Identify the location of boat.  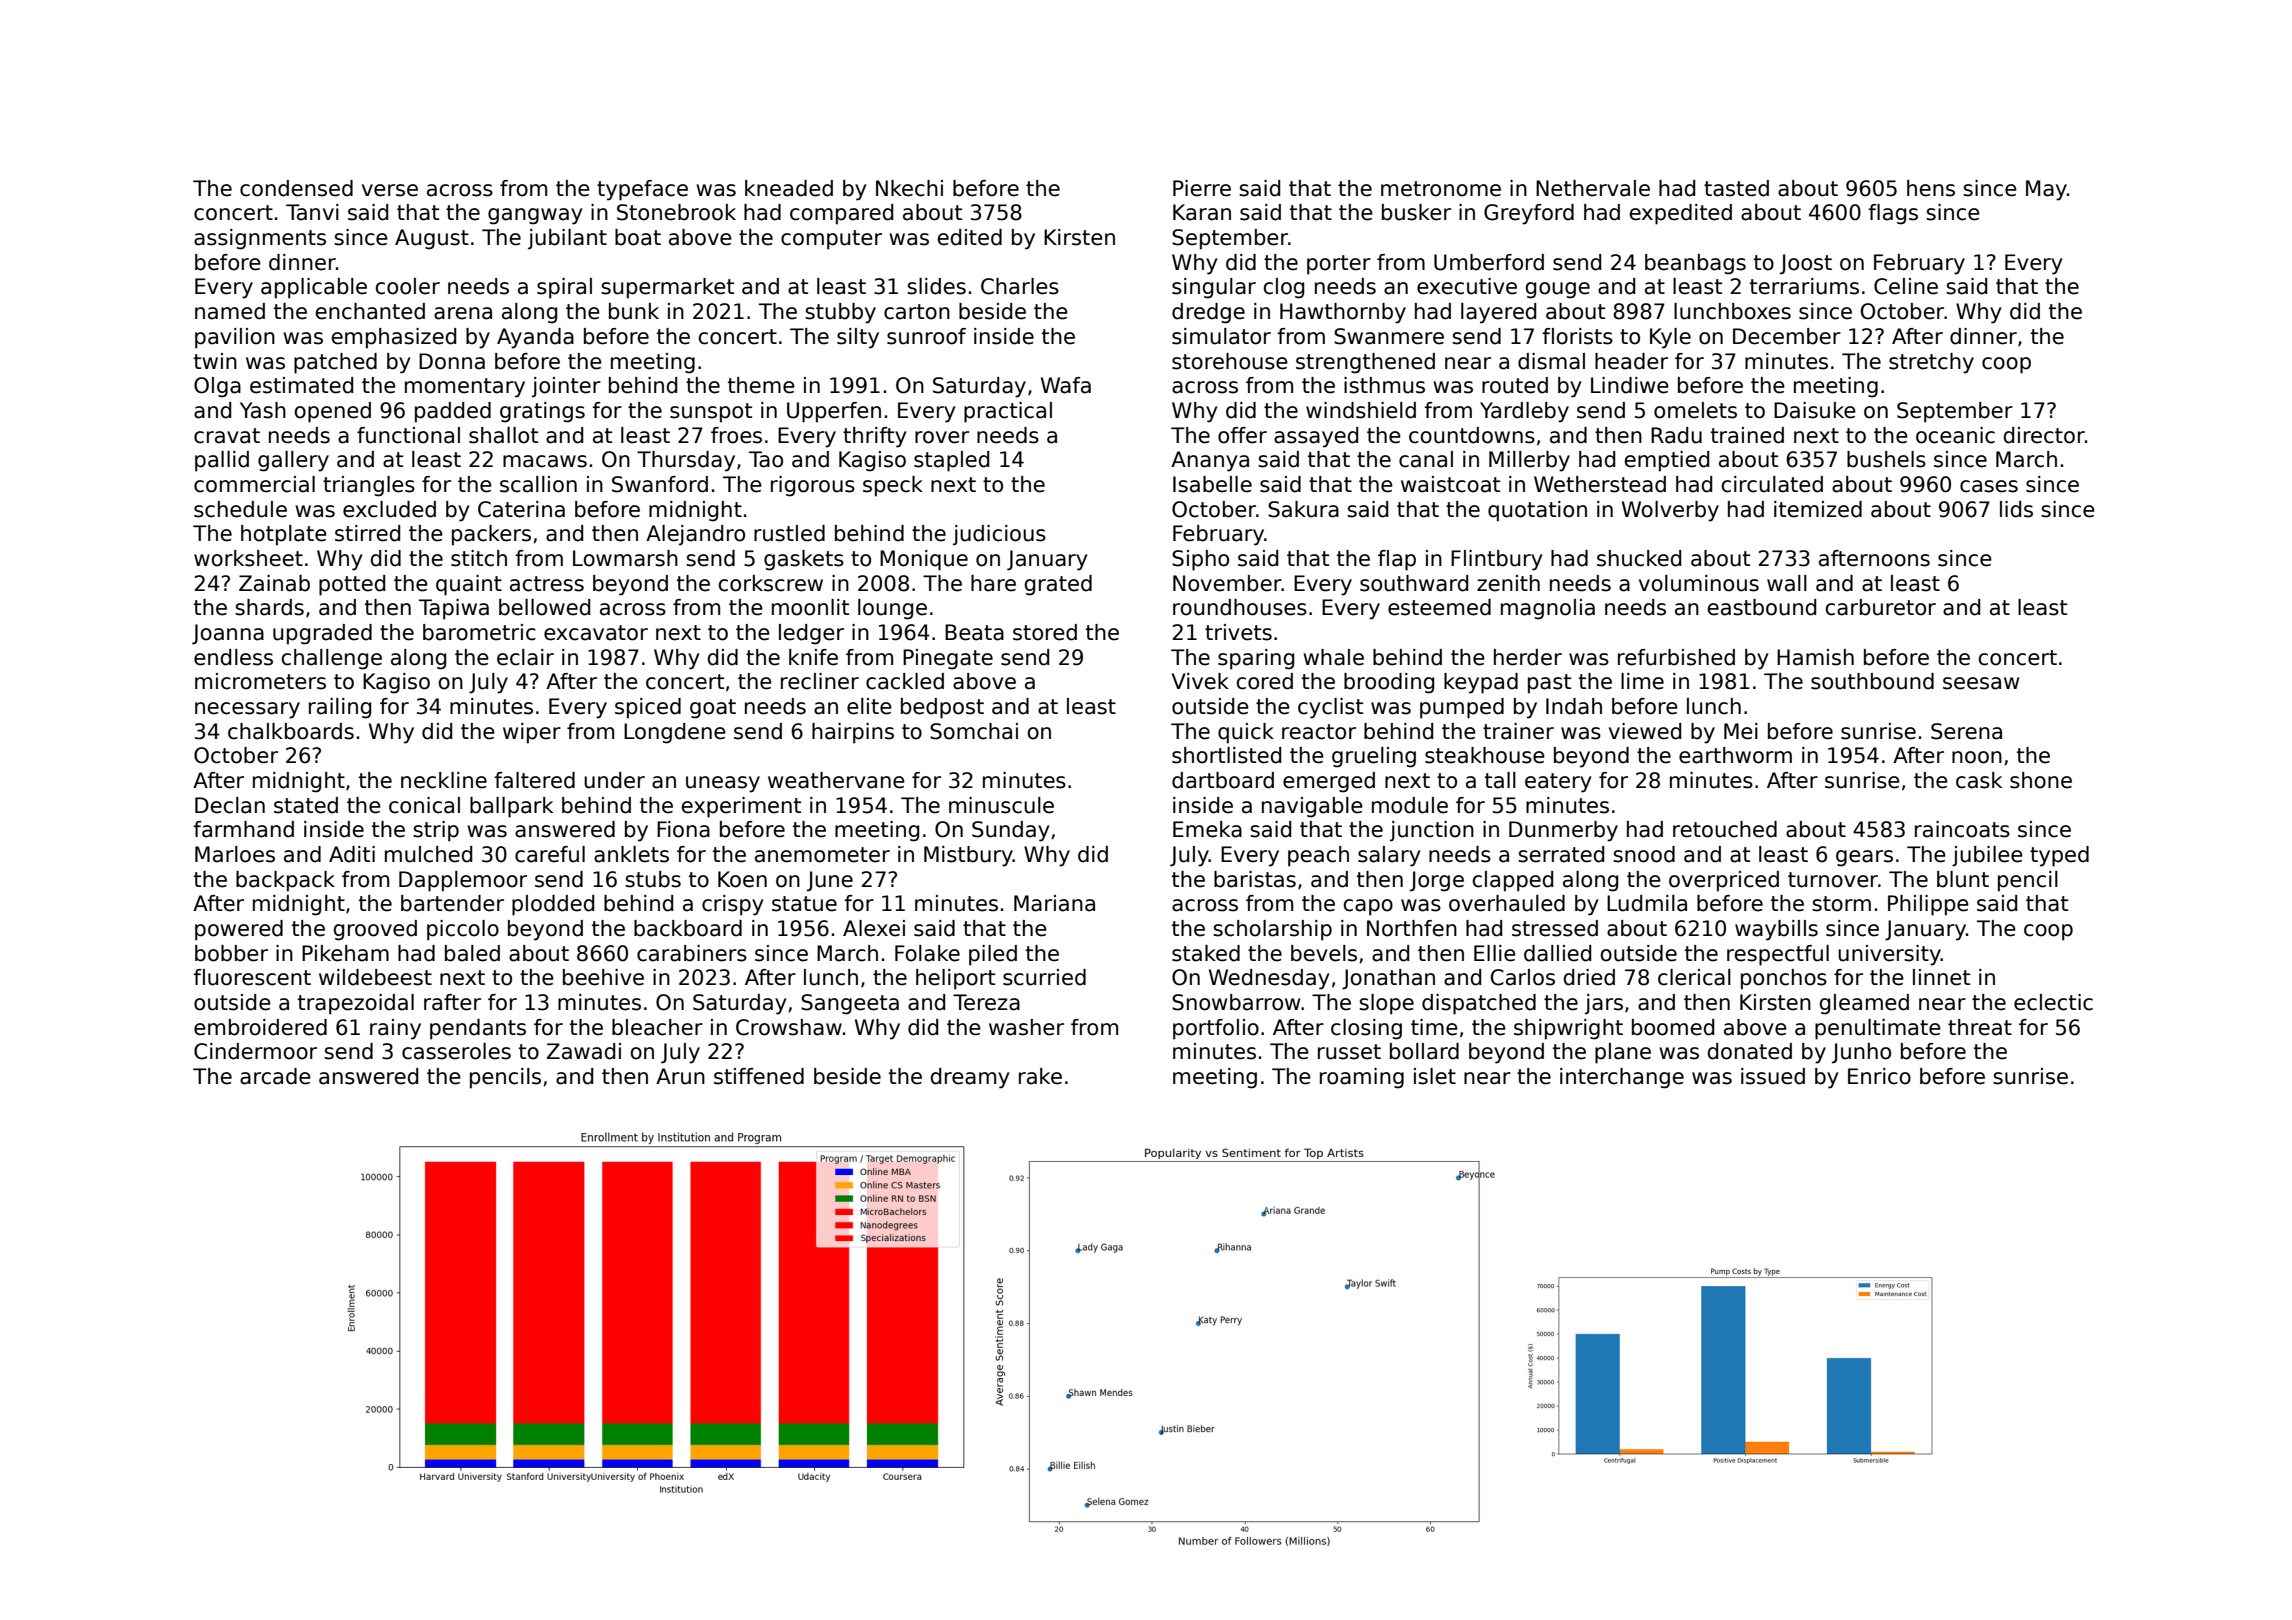
(638, 237).
